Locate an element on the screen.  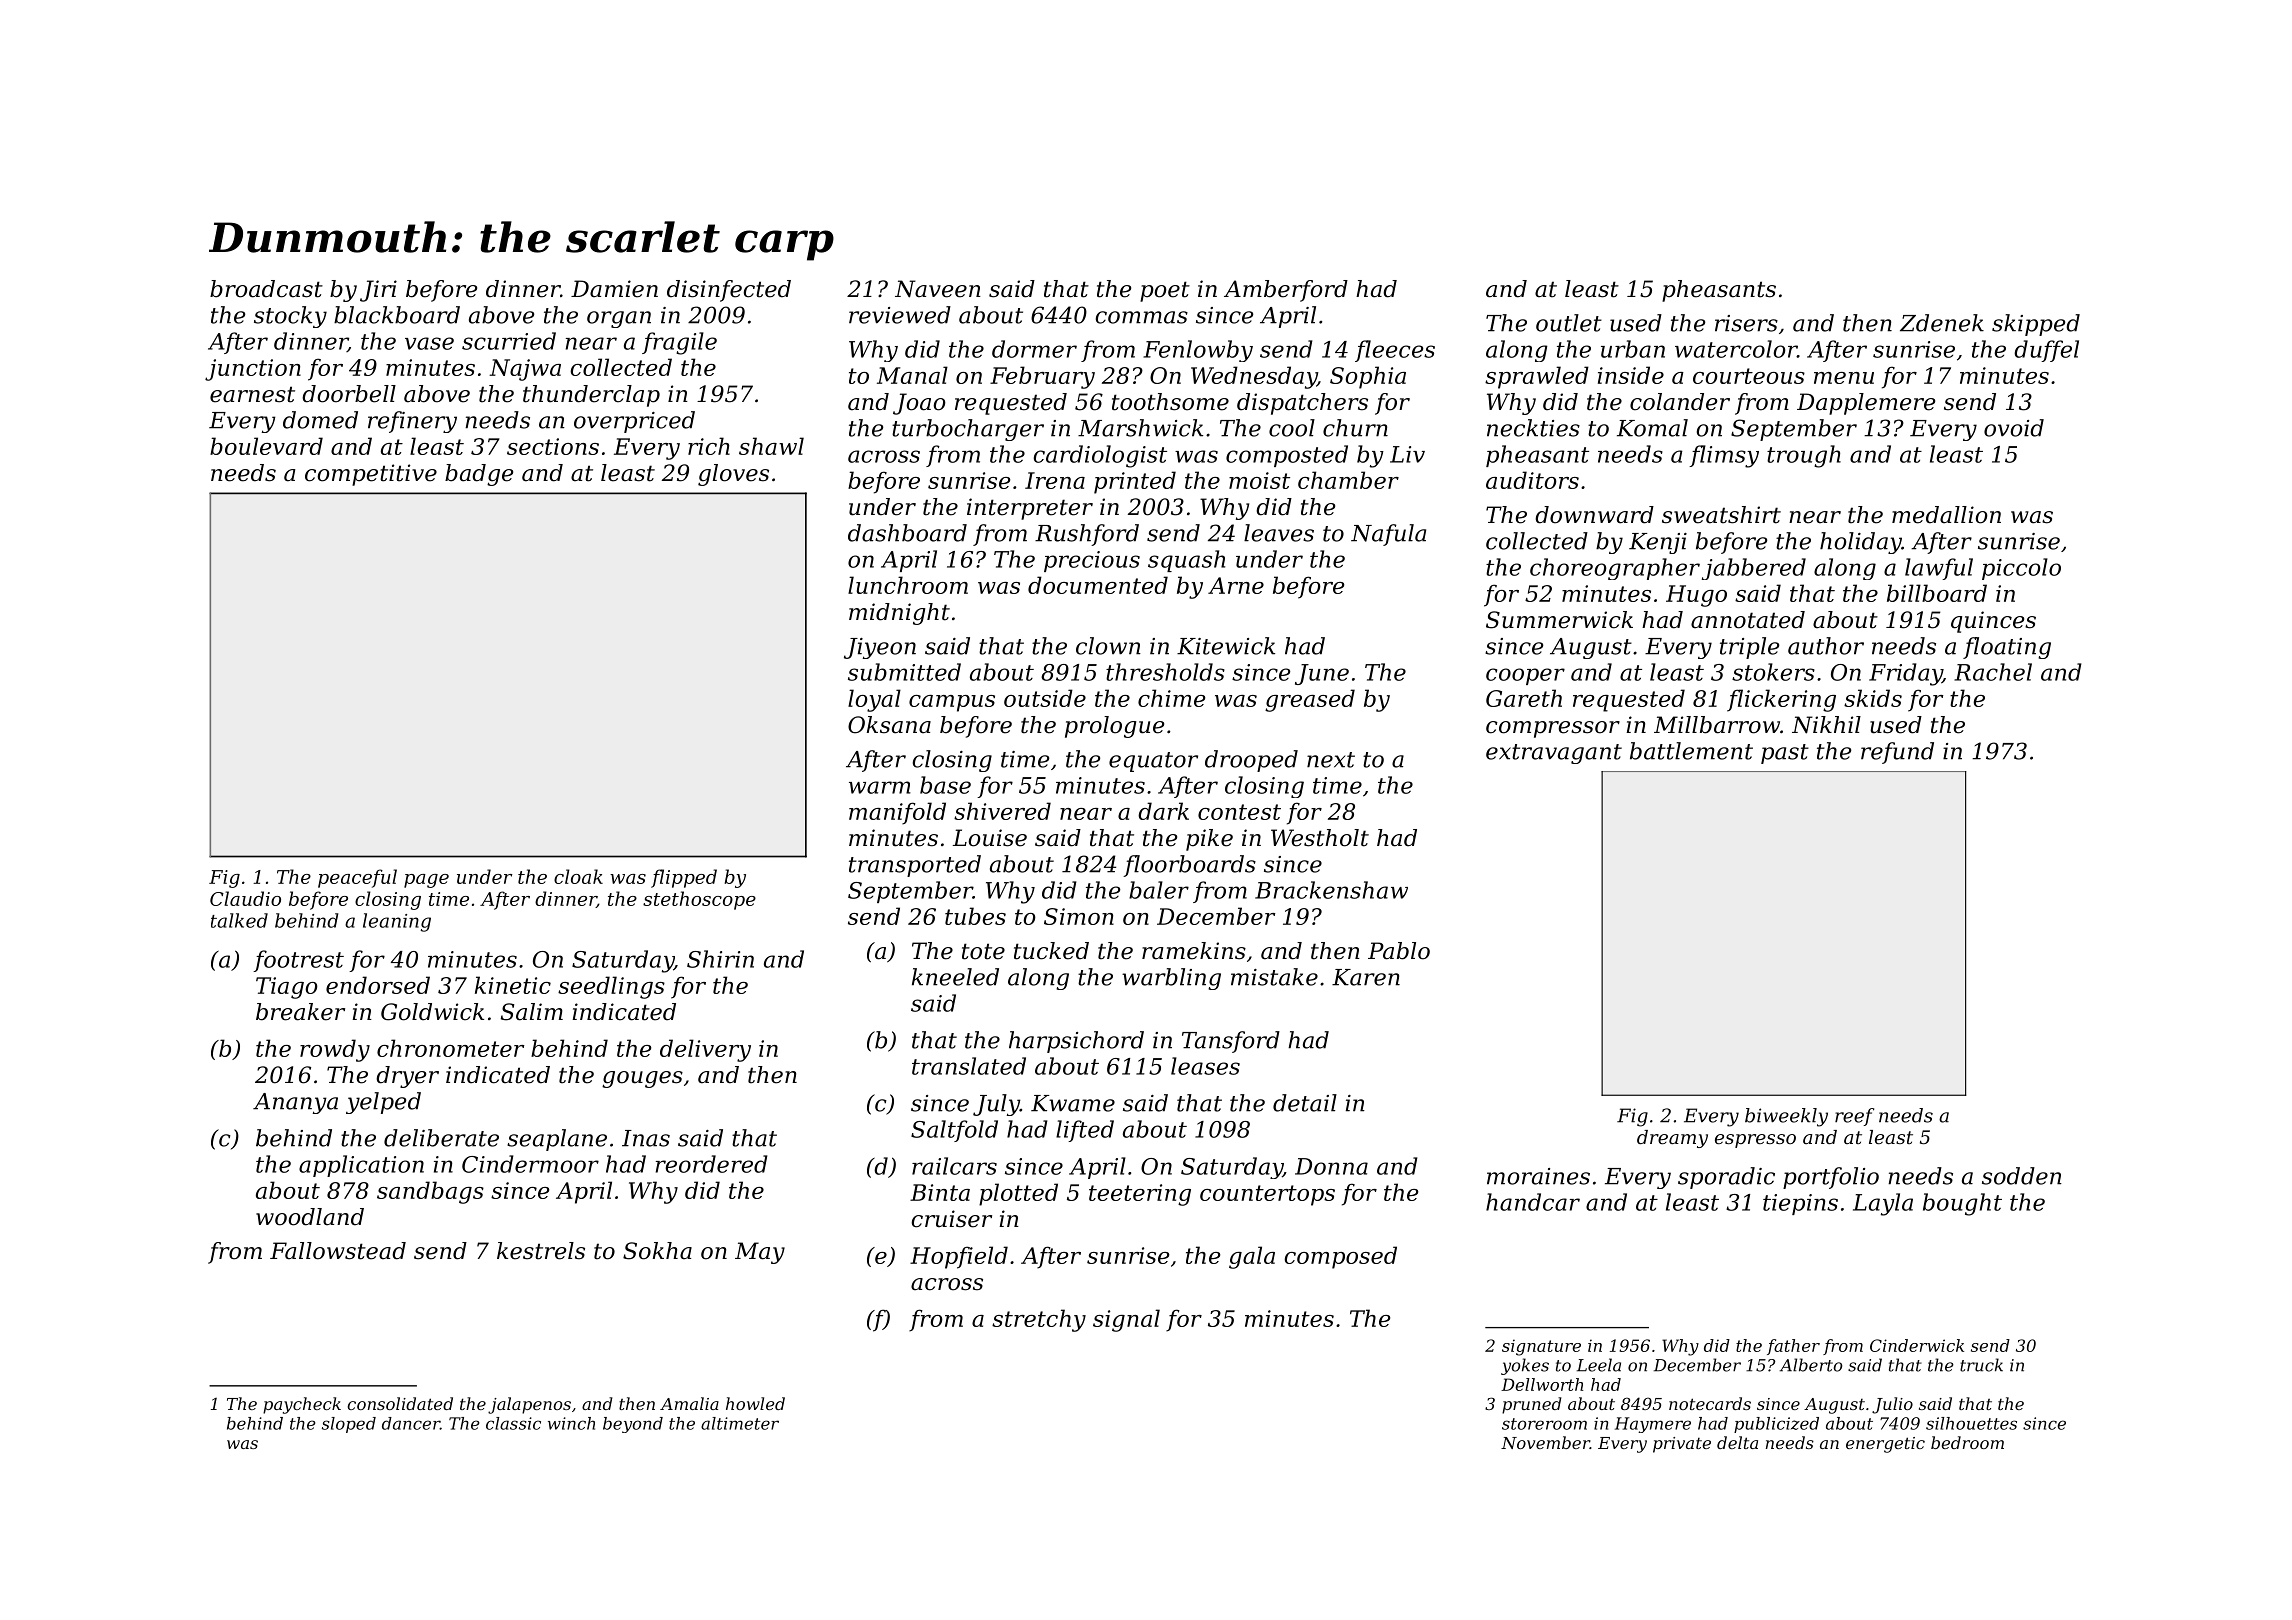
boulevard is located at coordinates (266, 446).
